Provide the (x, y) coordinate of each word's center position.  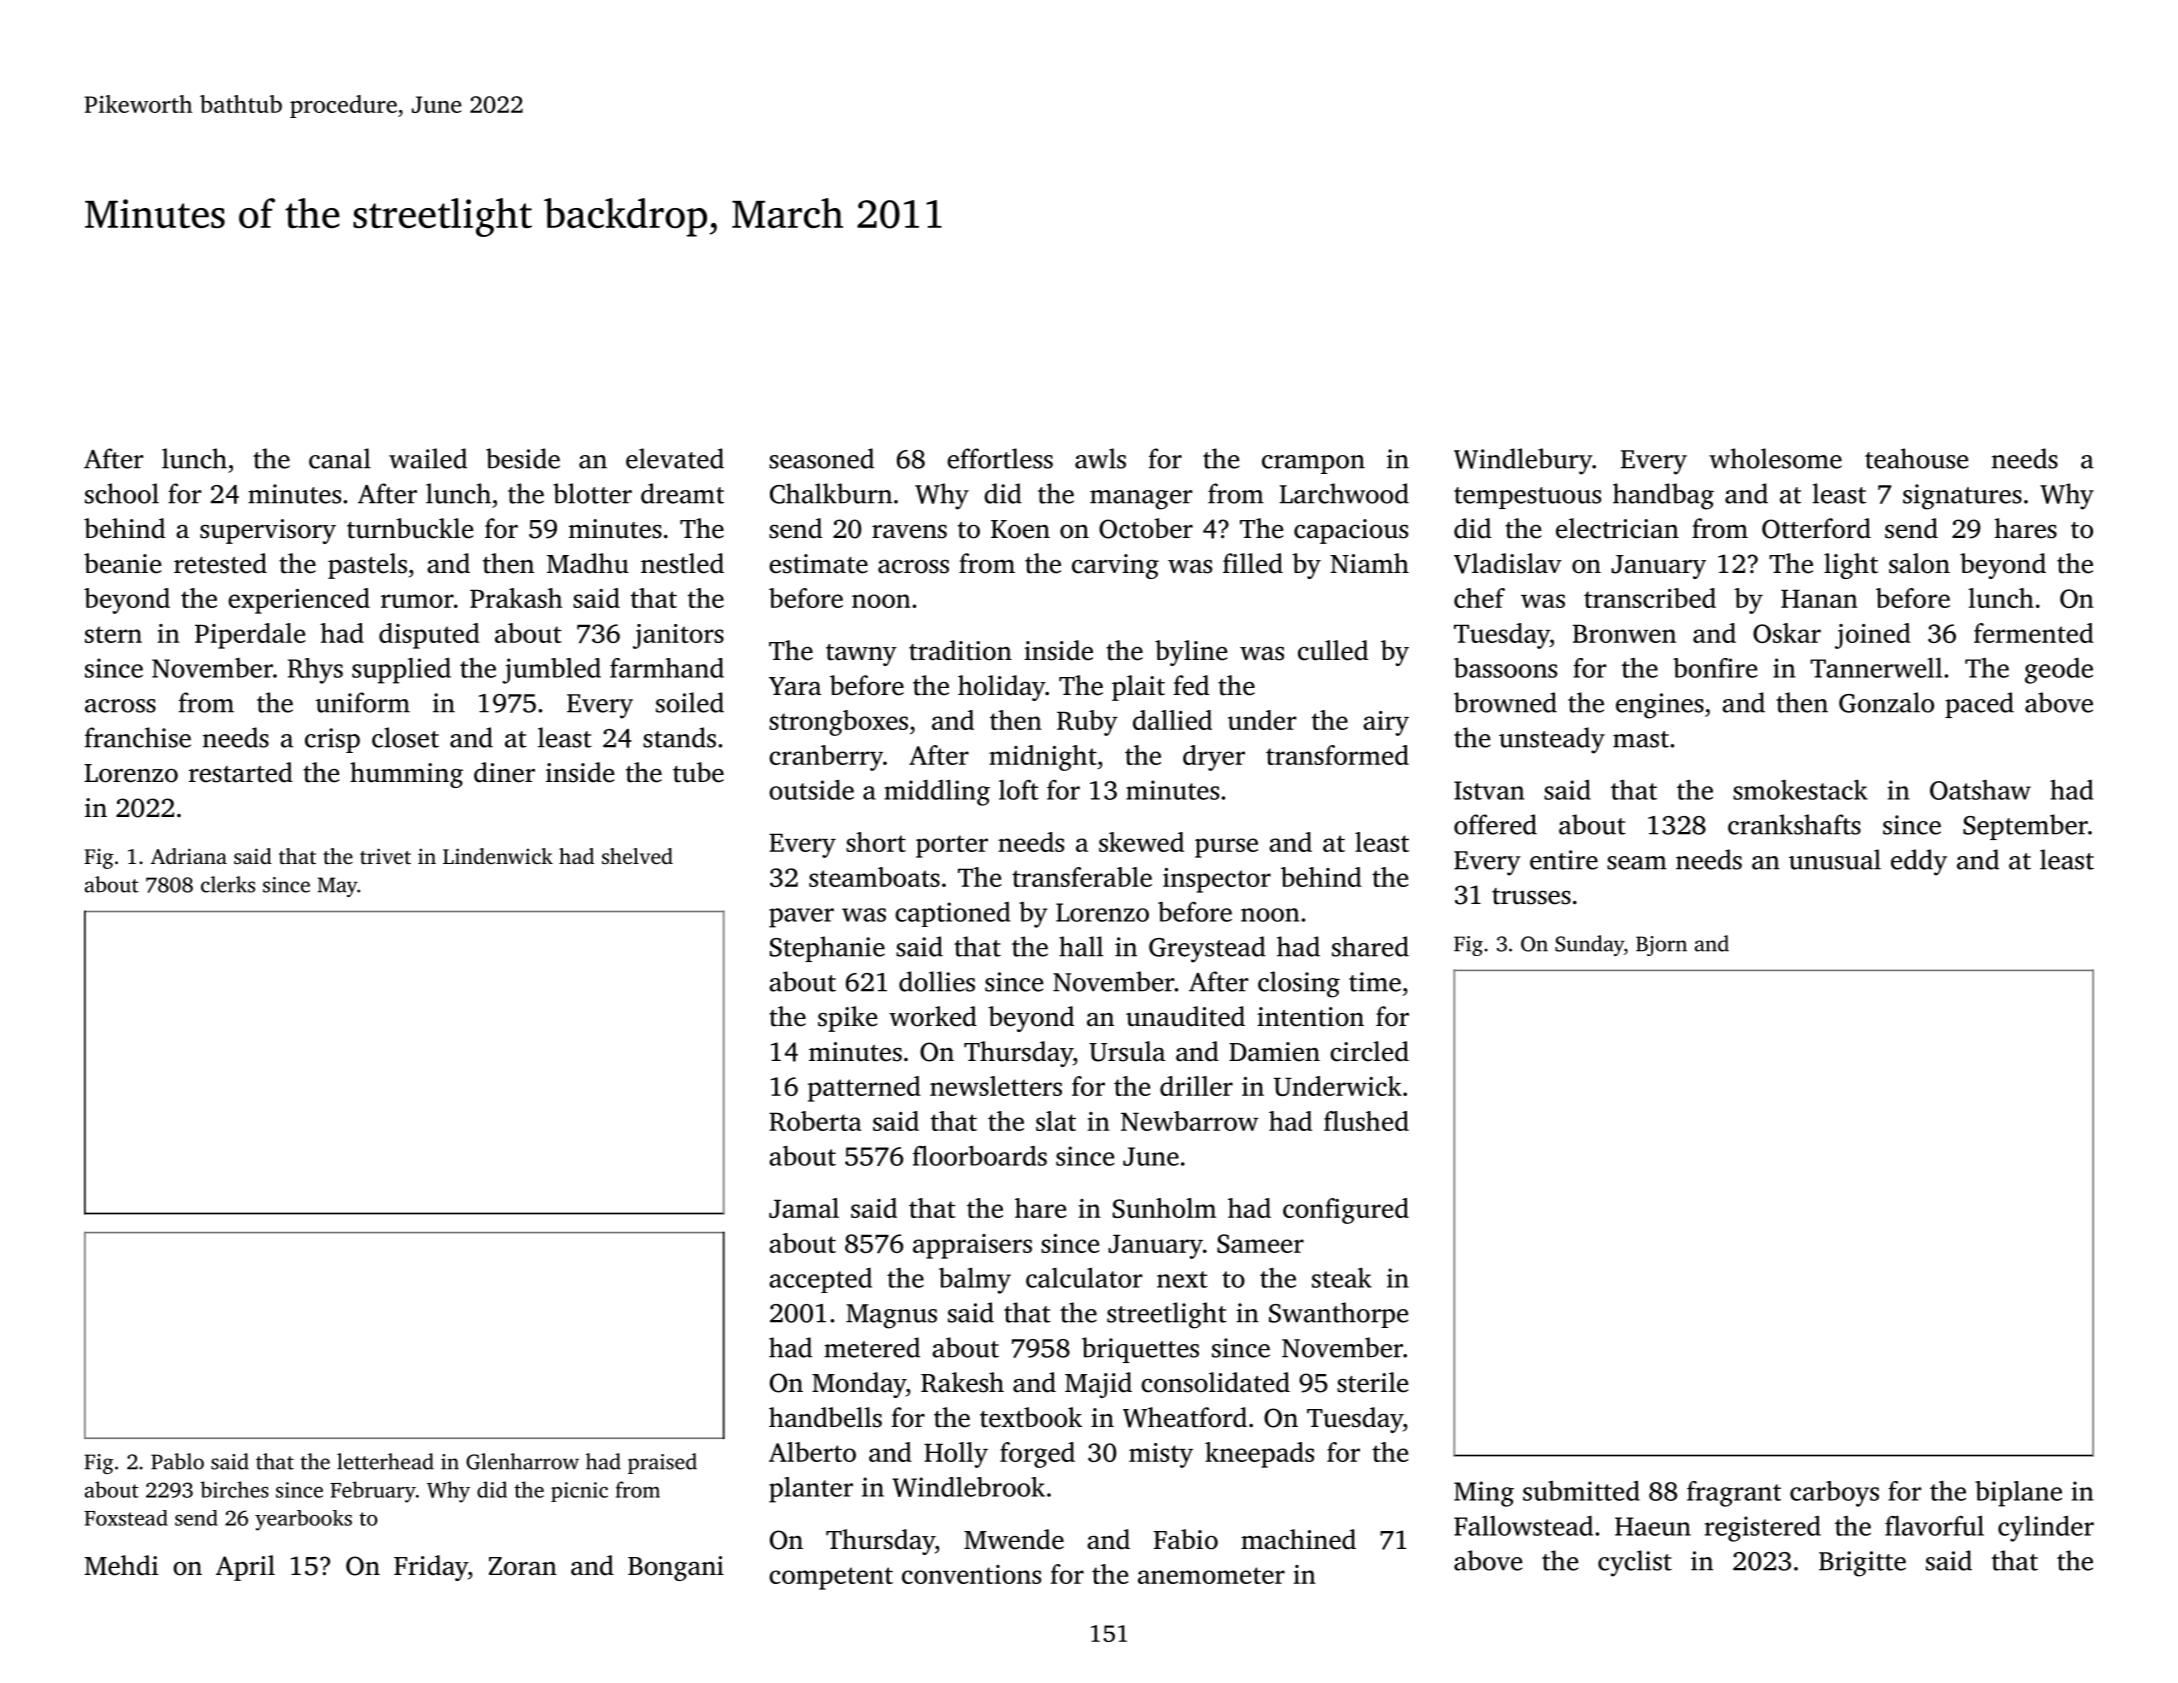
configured (1346, 1211)
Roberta (815, 1121)
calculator (1084, 1278)
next (1182, 1279)
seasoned (821, 458)
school (122, 493)
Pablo (177, 1461)
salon (1919, 563)
